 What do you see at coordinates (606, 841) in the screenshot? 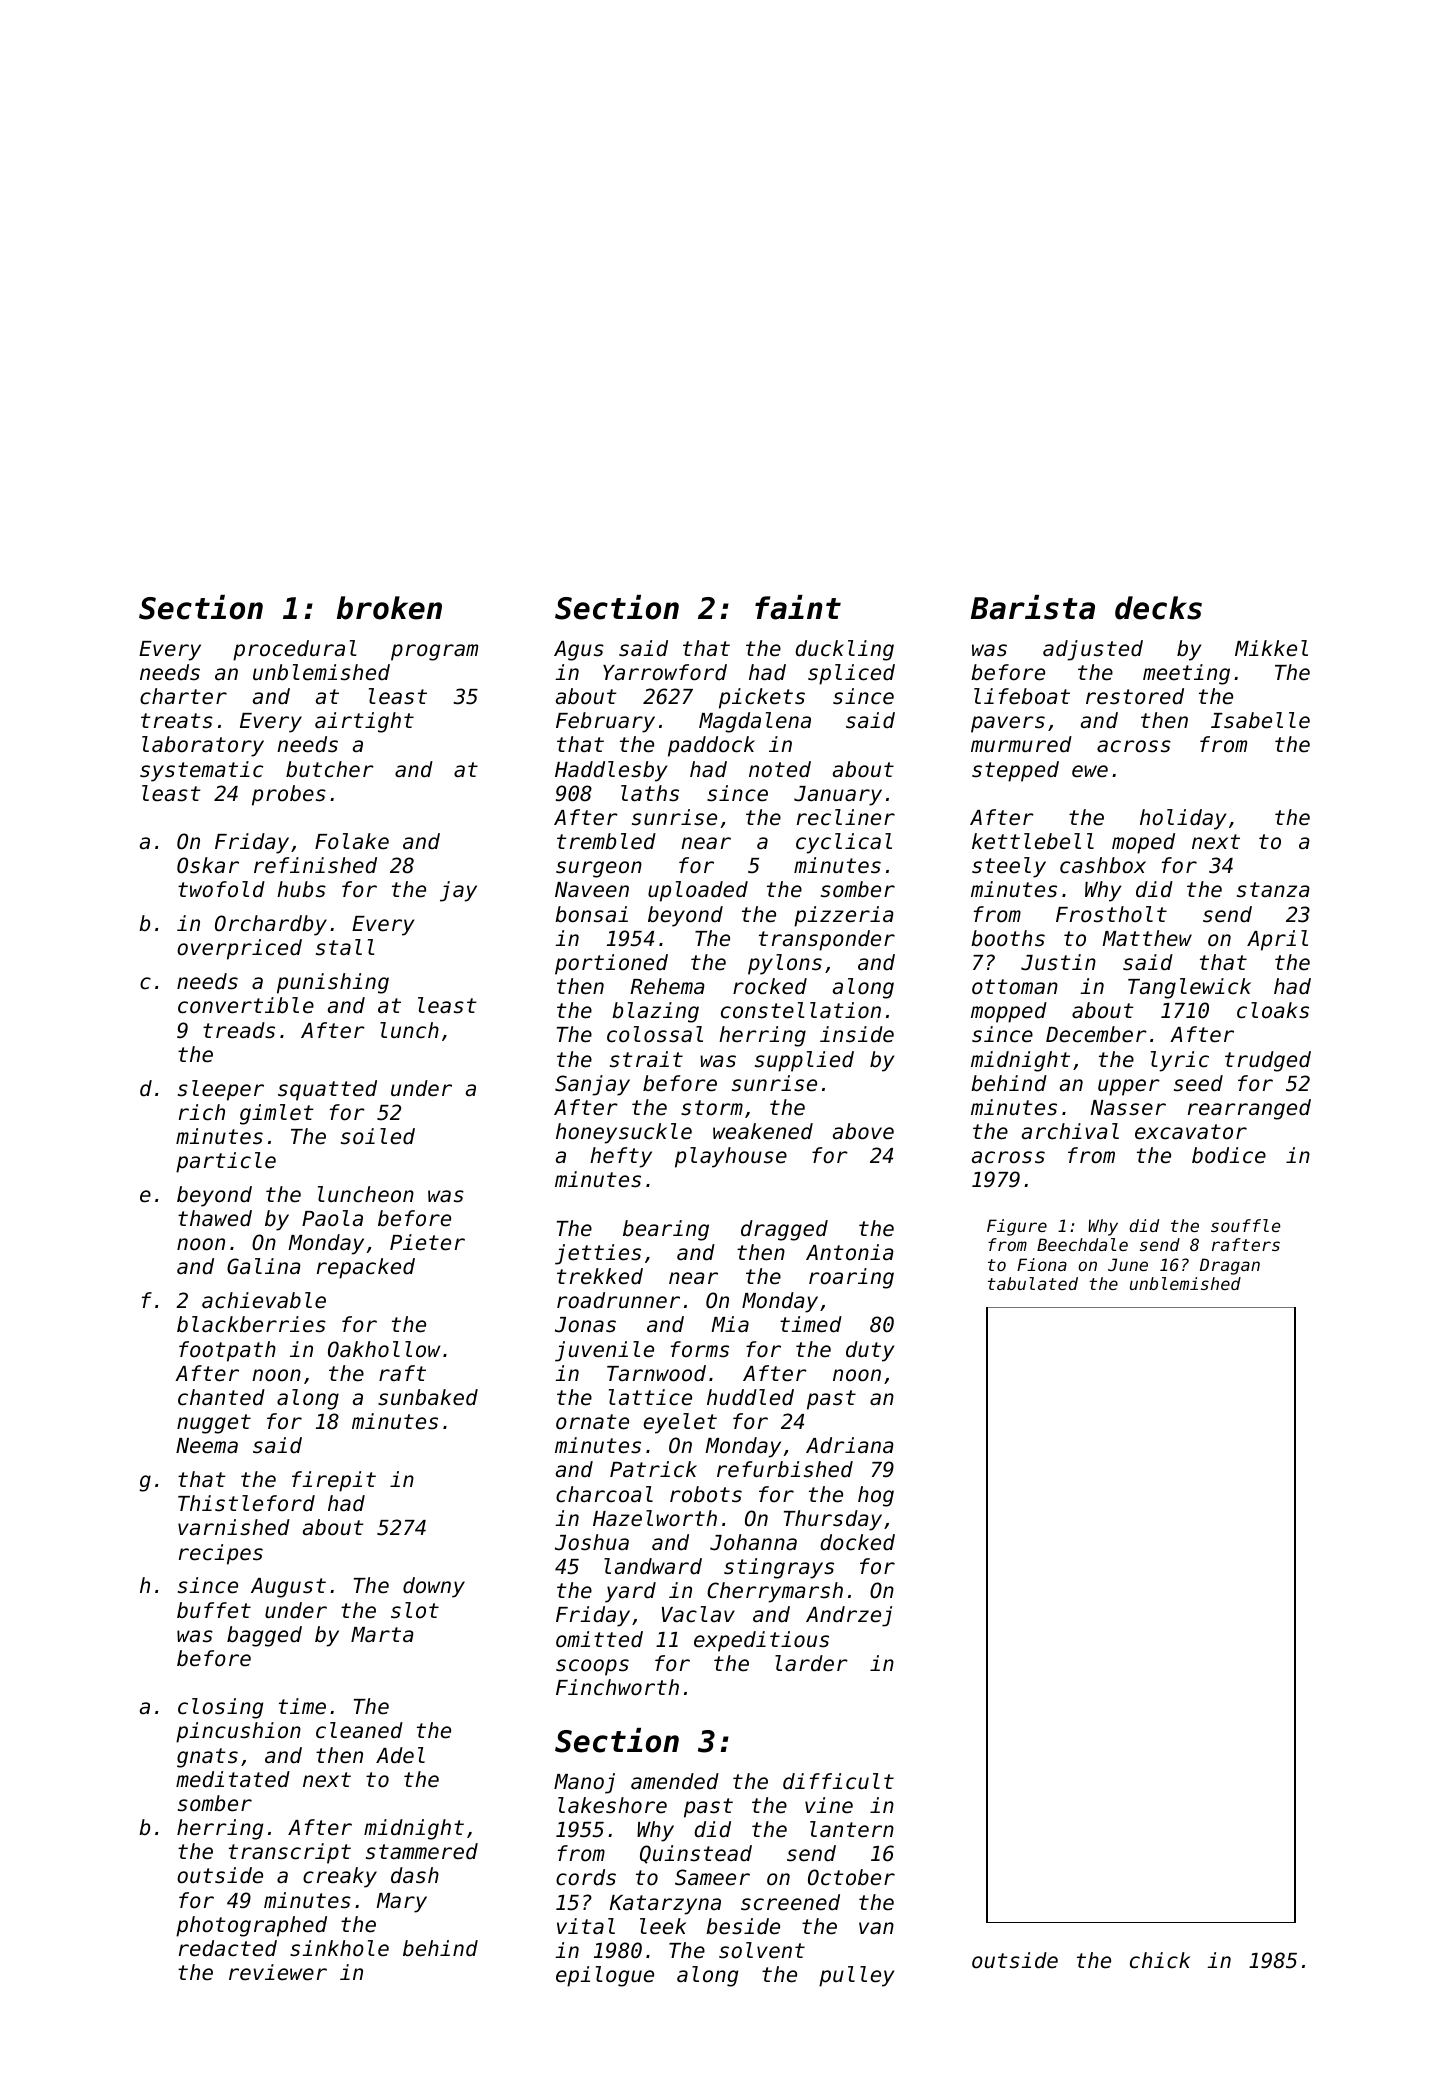
I see `trembled` at bounding box center [606, 841].
